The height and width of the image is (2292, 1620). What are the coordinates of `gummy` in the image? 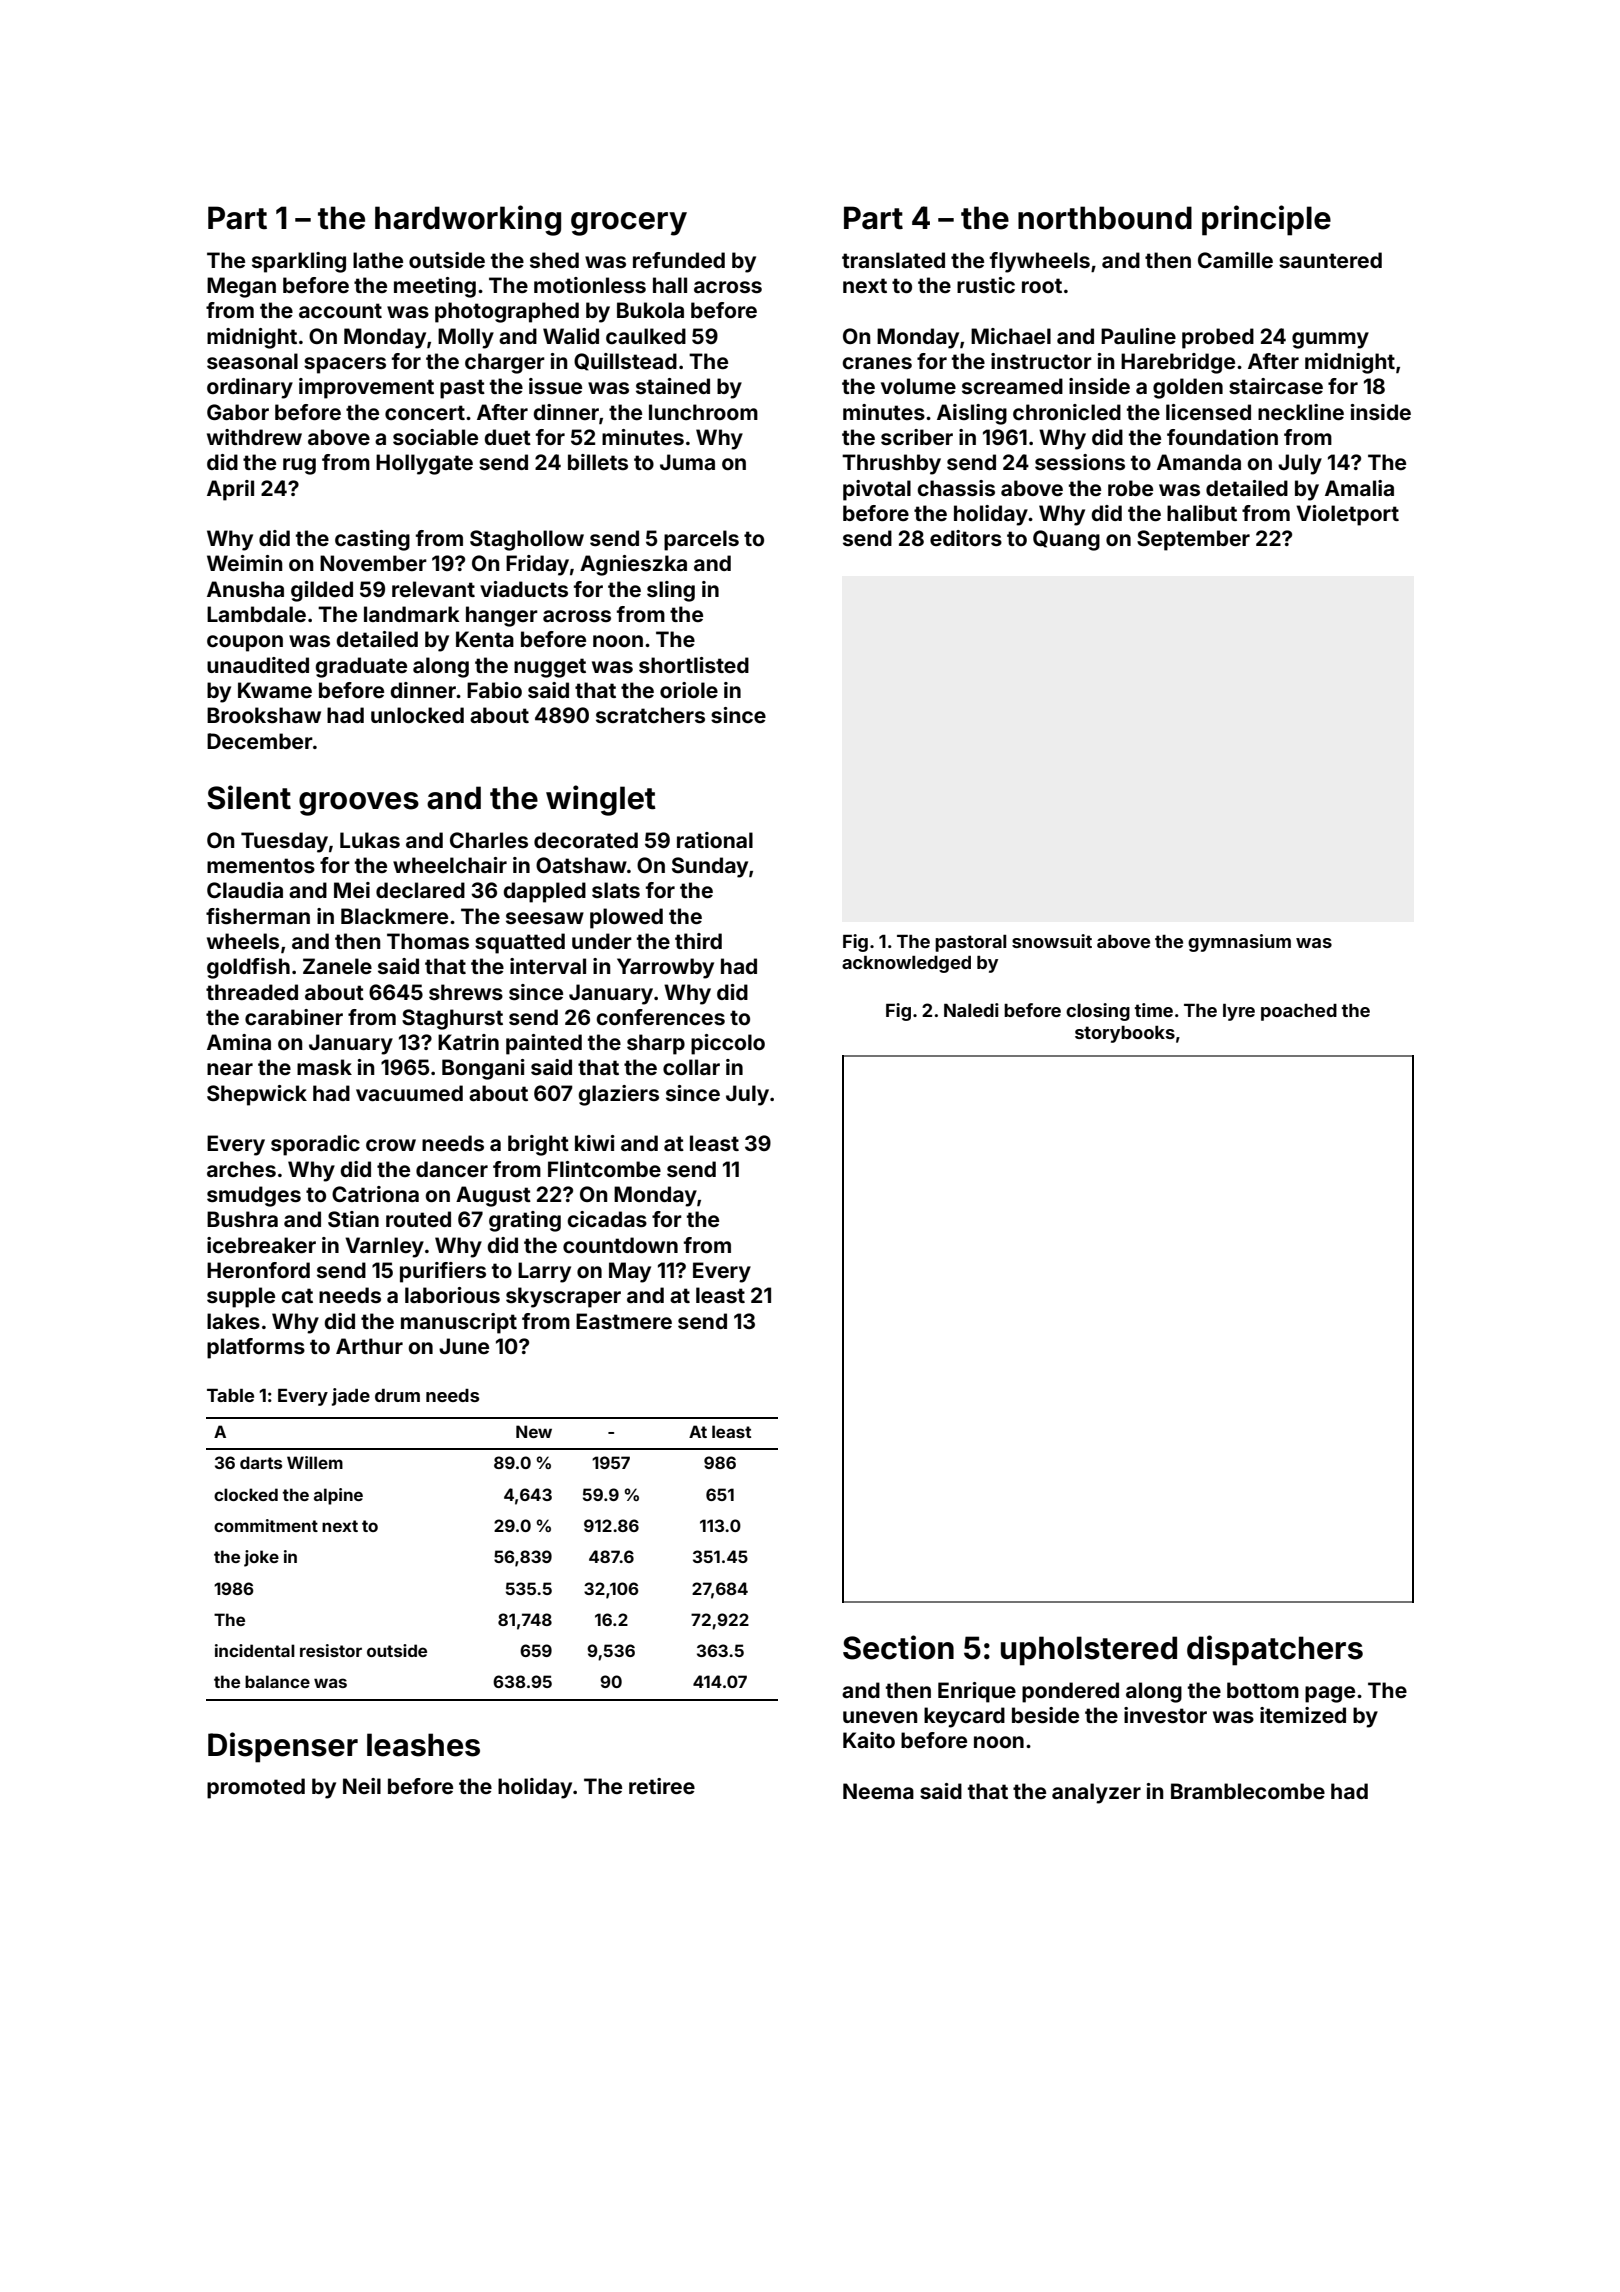 It's located at (1330, 340).
